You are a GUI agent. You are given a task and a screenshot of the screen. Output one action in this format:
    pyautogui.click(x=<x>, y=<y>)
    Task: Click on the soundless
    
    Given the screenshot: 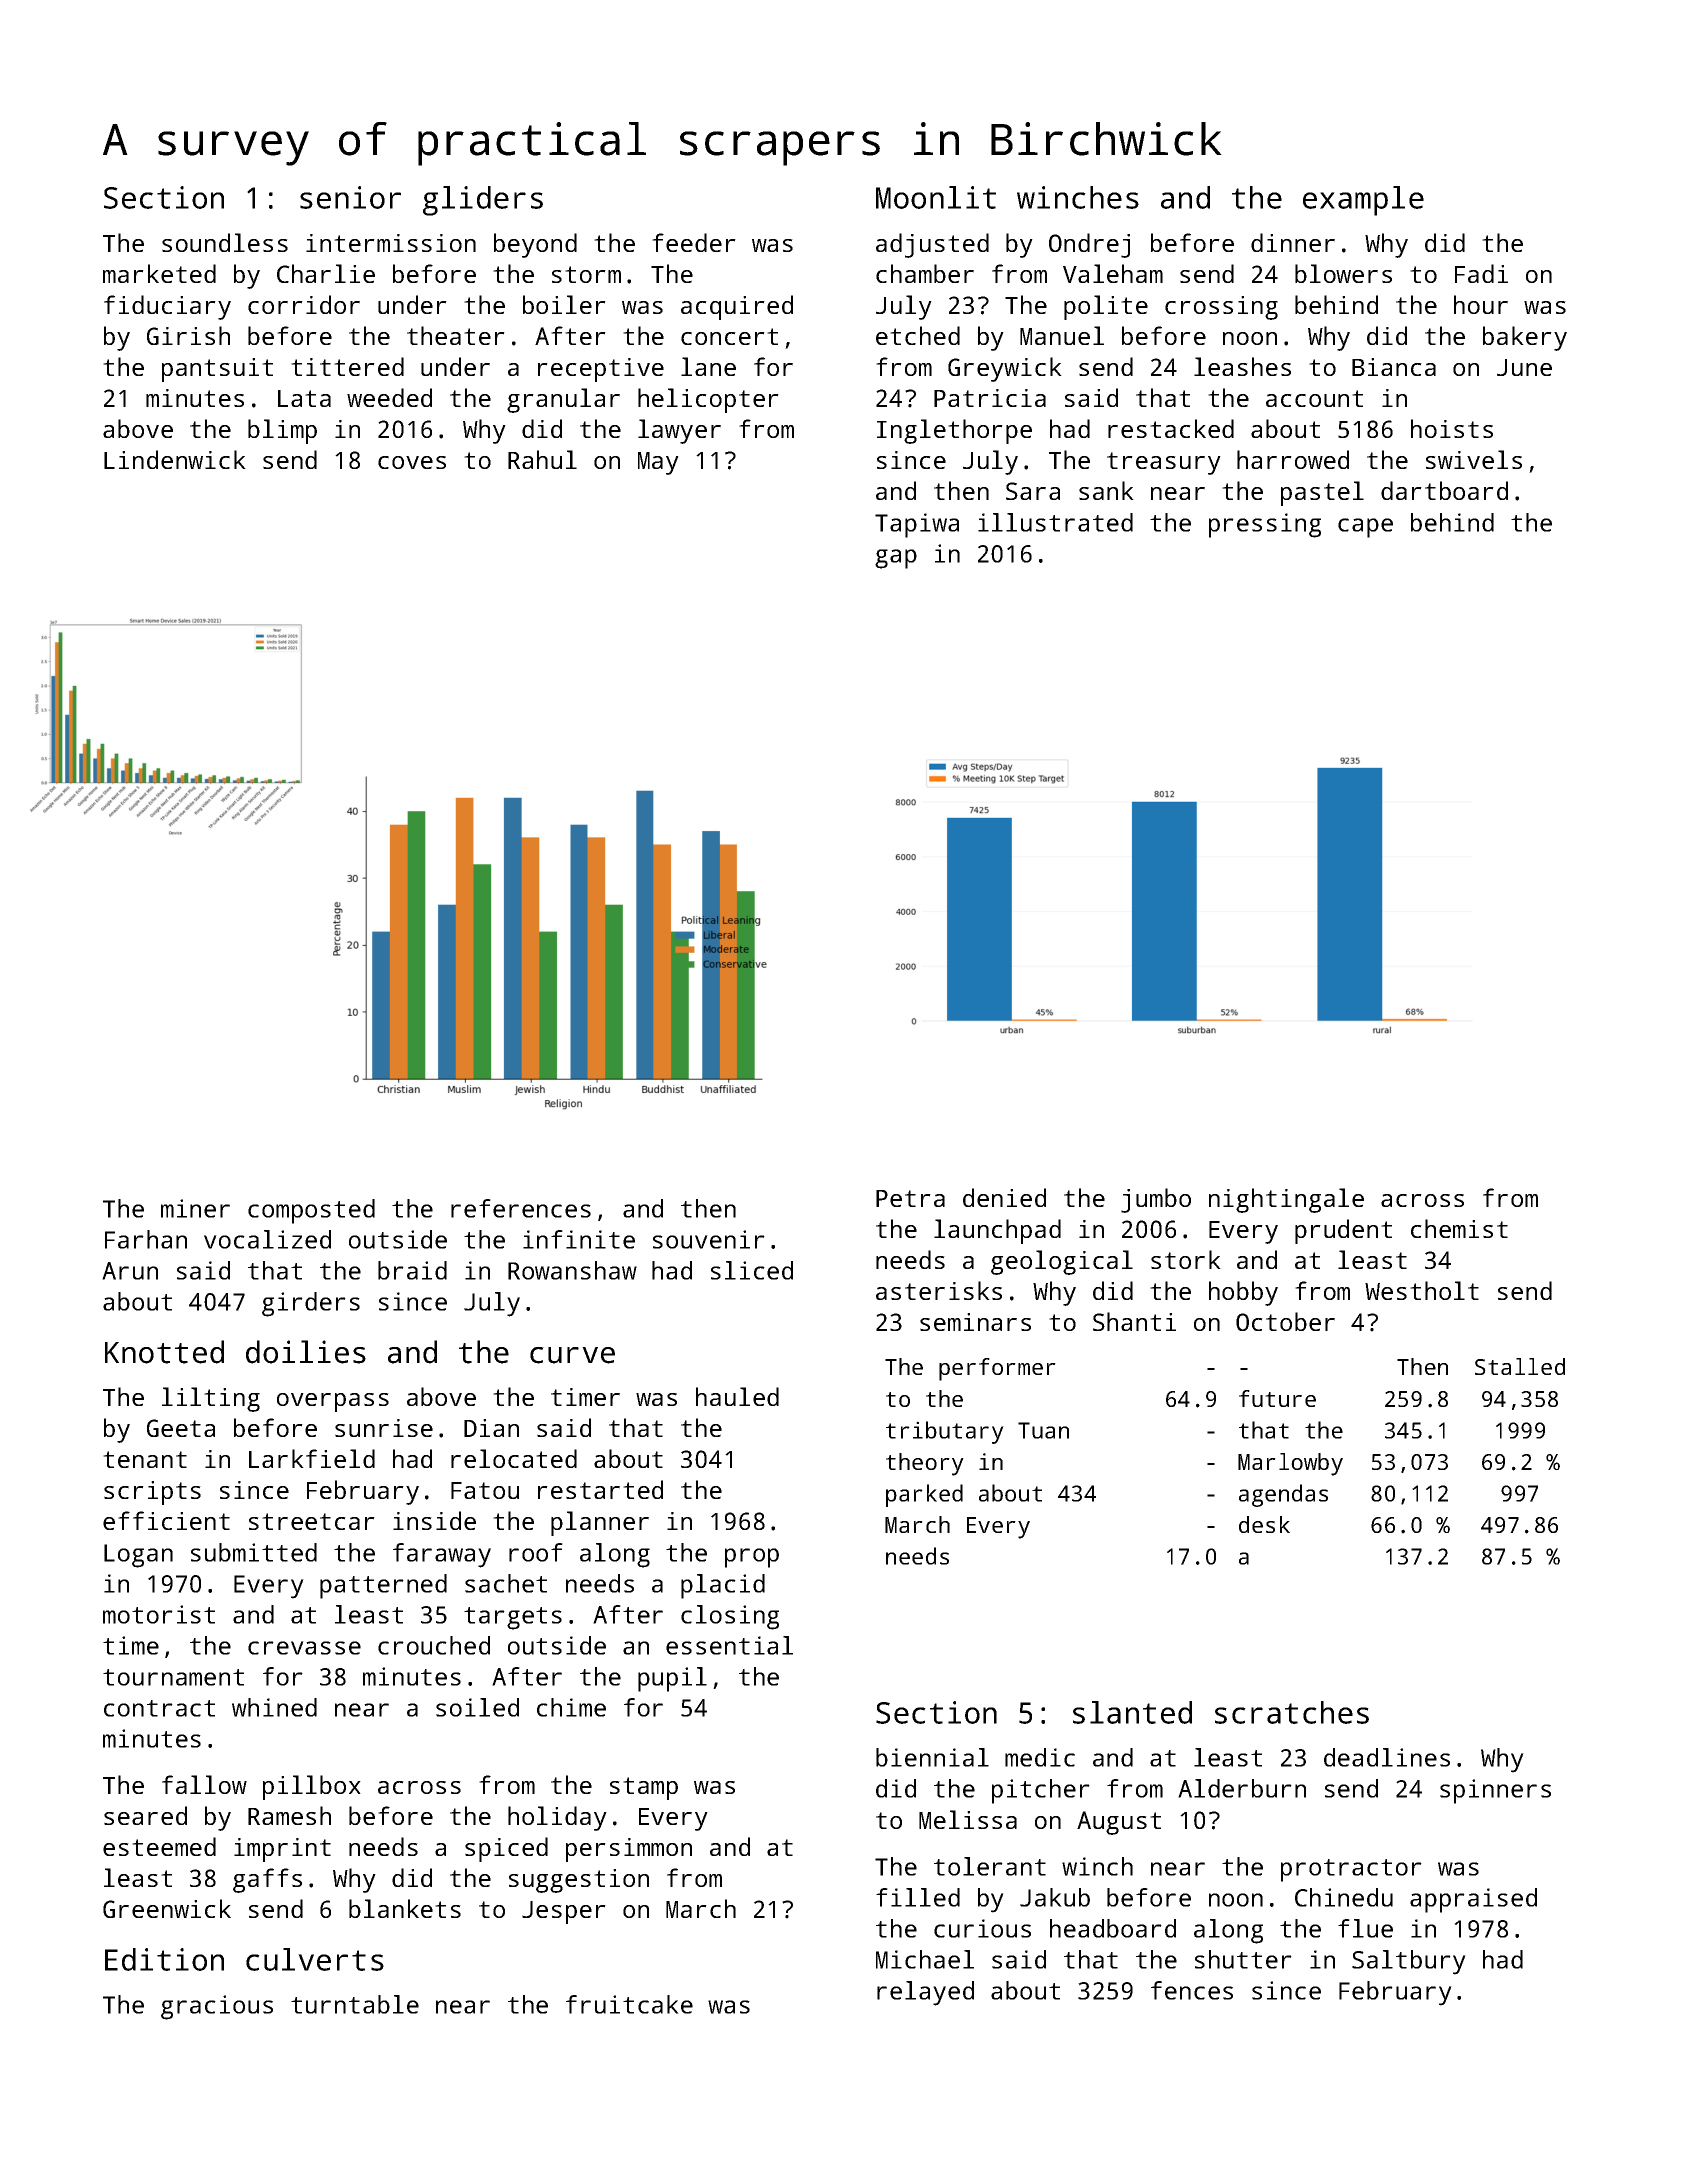 What is the action you would take?
    pyautogui.click(x=225, y=242)
